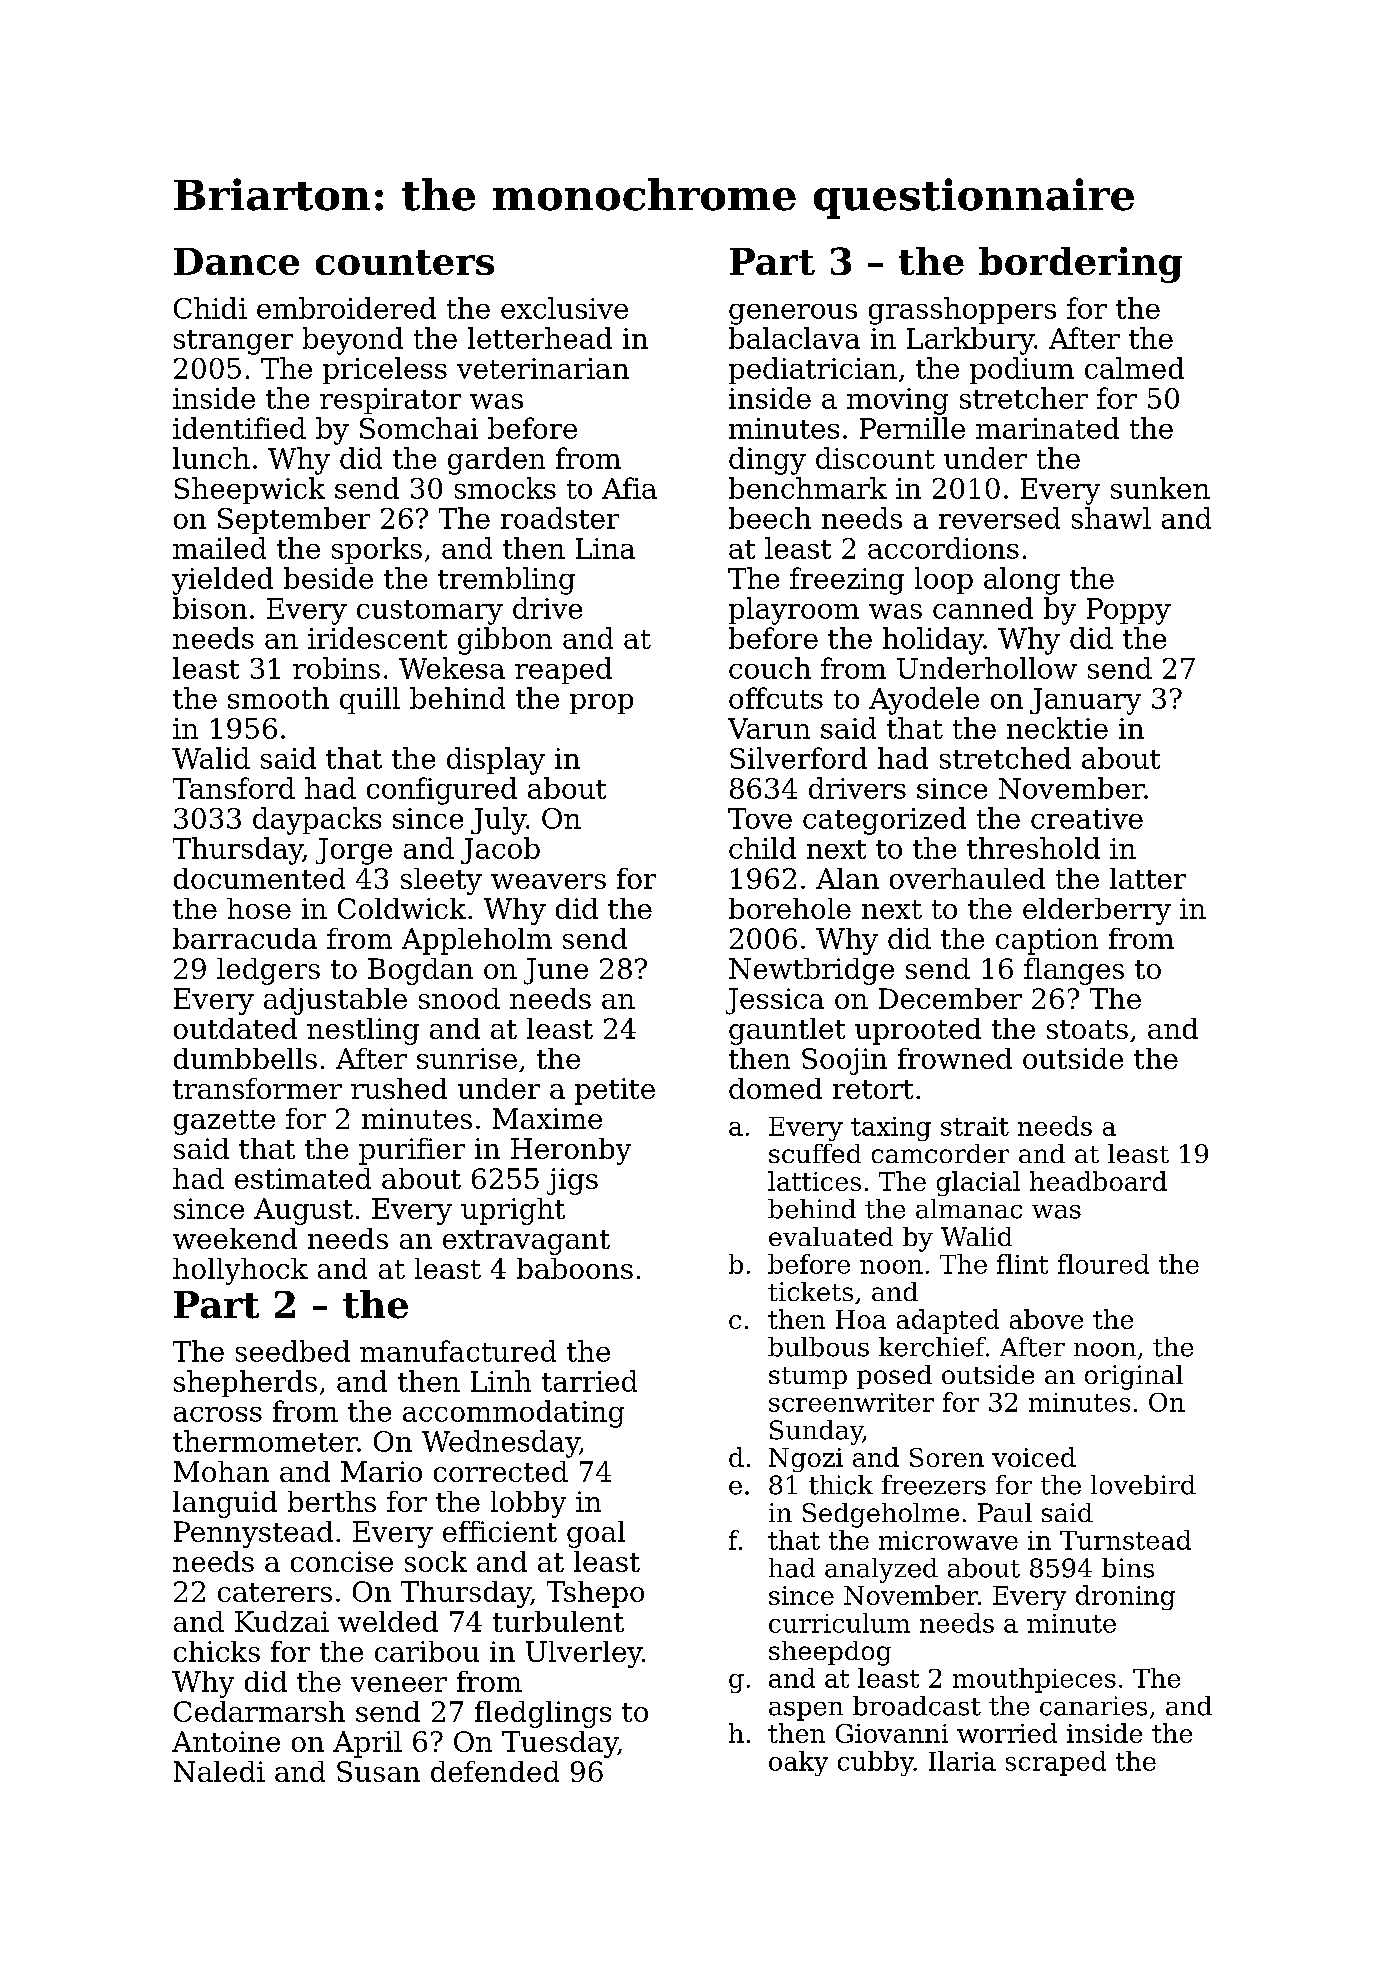  Describe the element at coordinates (219, 1771) in the image. I see `Naledi` at that location.
